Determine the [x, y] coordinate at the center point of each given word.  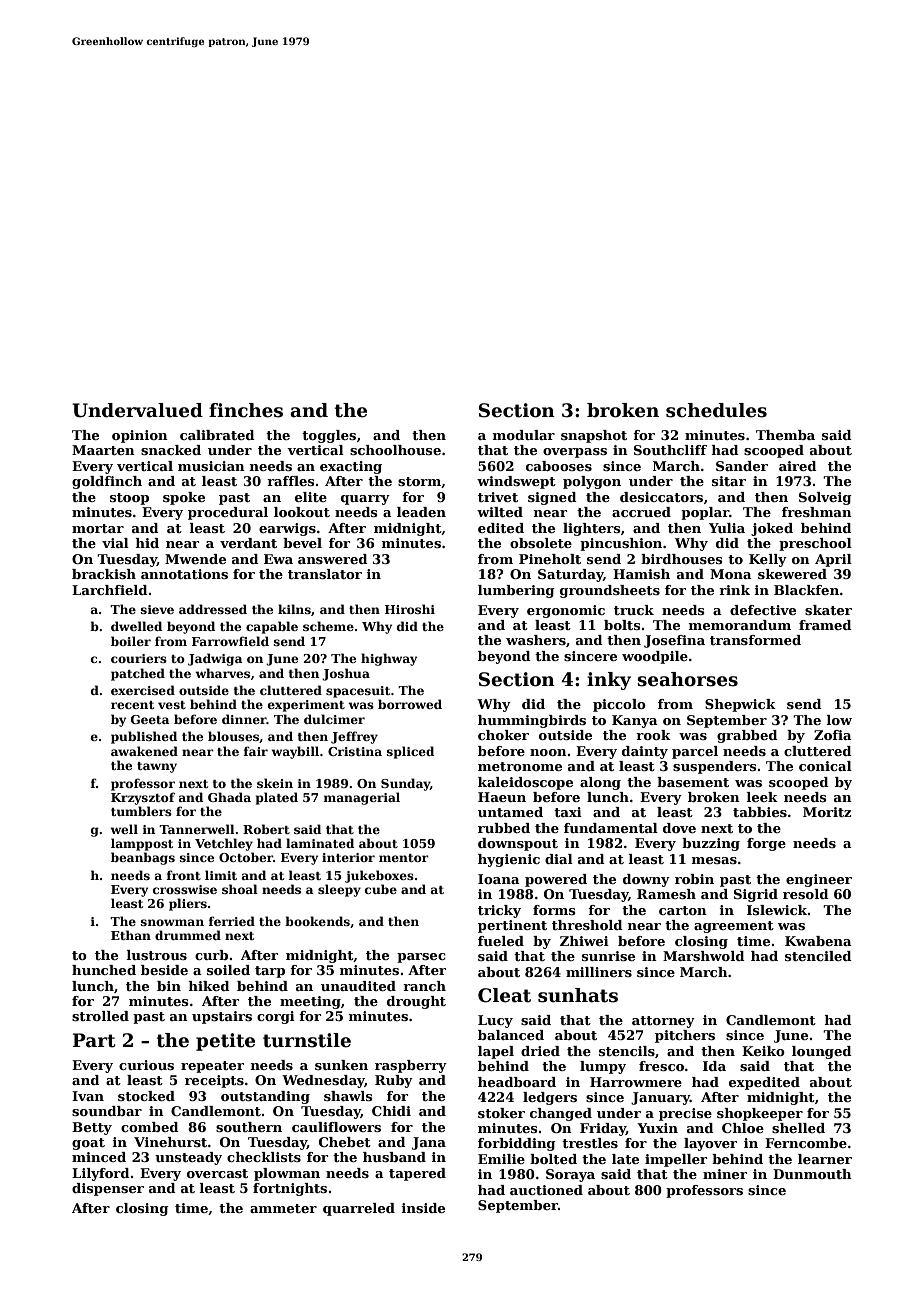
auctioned [546, 1190]
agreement [734, 927]
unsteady [188, 1158]
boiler [131, 641]
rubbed [504, 828]
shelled [798, 1128]
